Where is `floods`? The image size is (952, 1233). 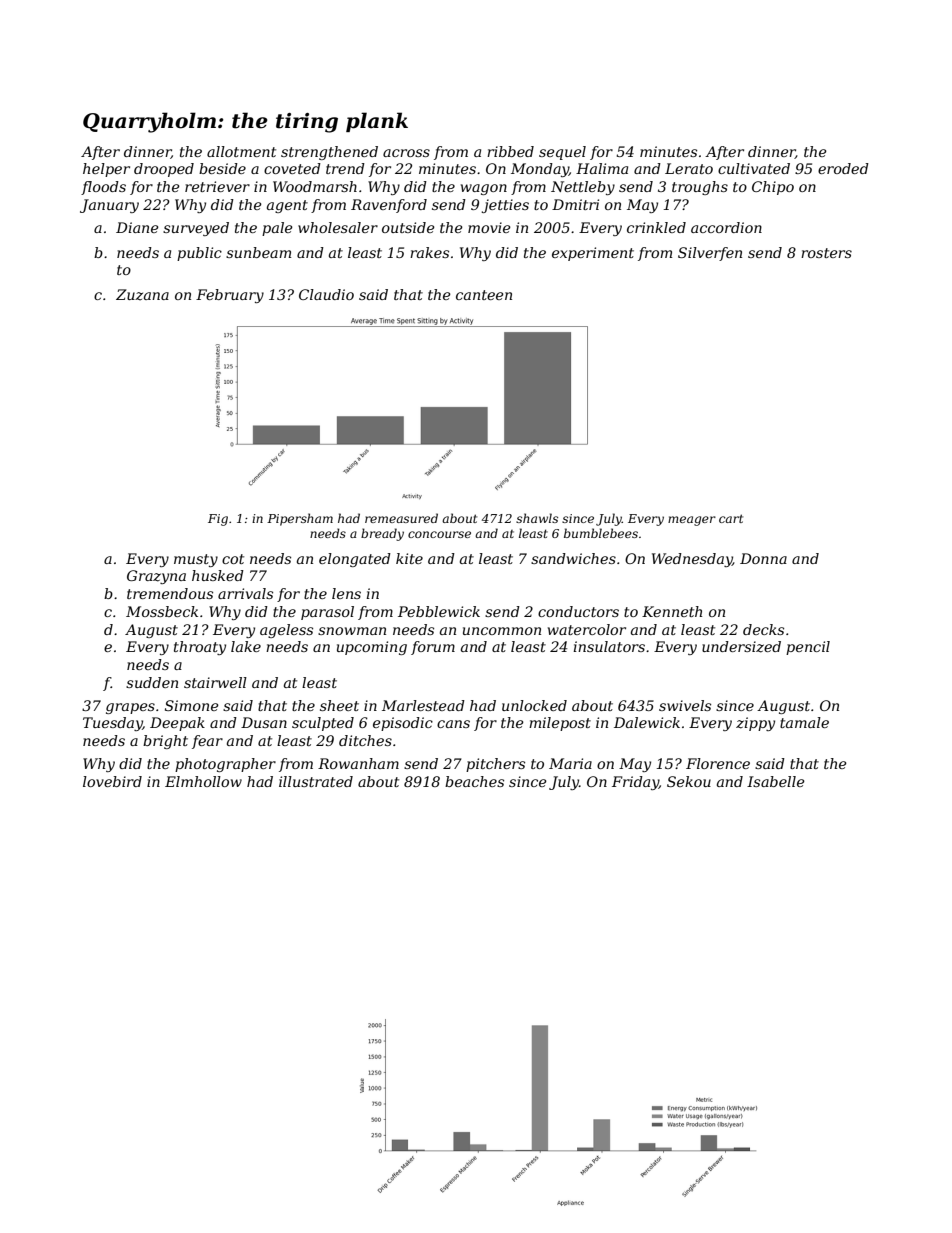 floods is located at coordinates (103, 188).
